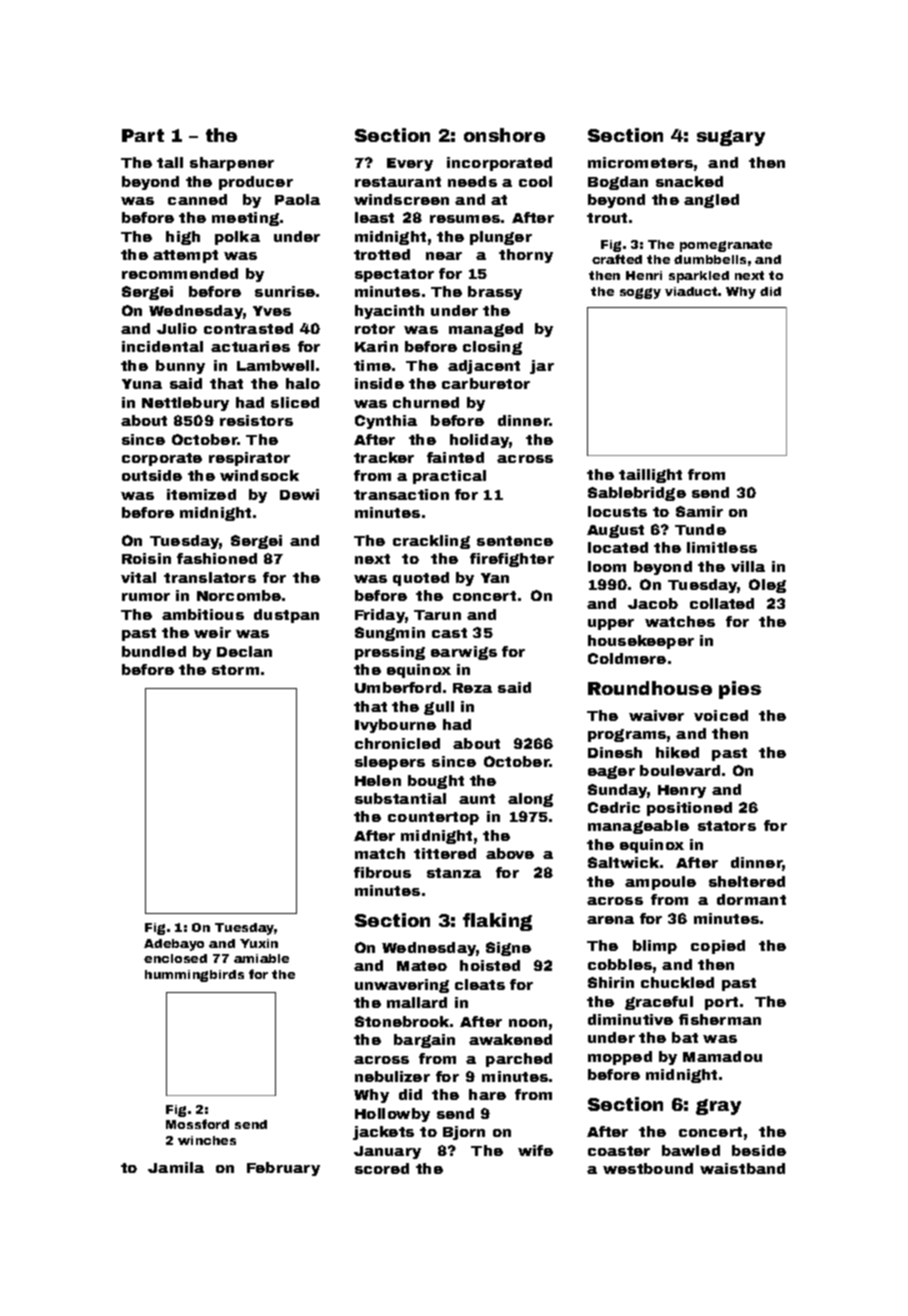 Image resolution: width=908 pixels, height=1316 pixels. Describe the element at coordinates (731, 138) in the image. I see `sugary` at that location.
